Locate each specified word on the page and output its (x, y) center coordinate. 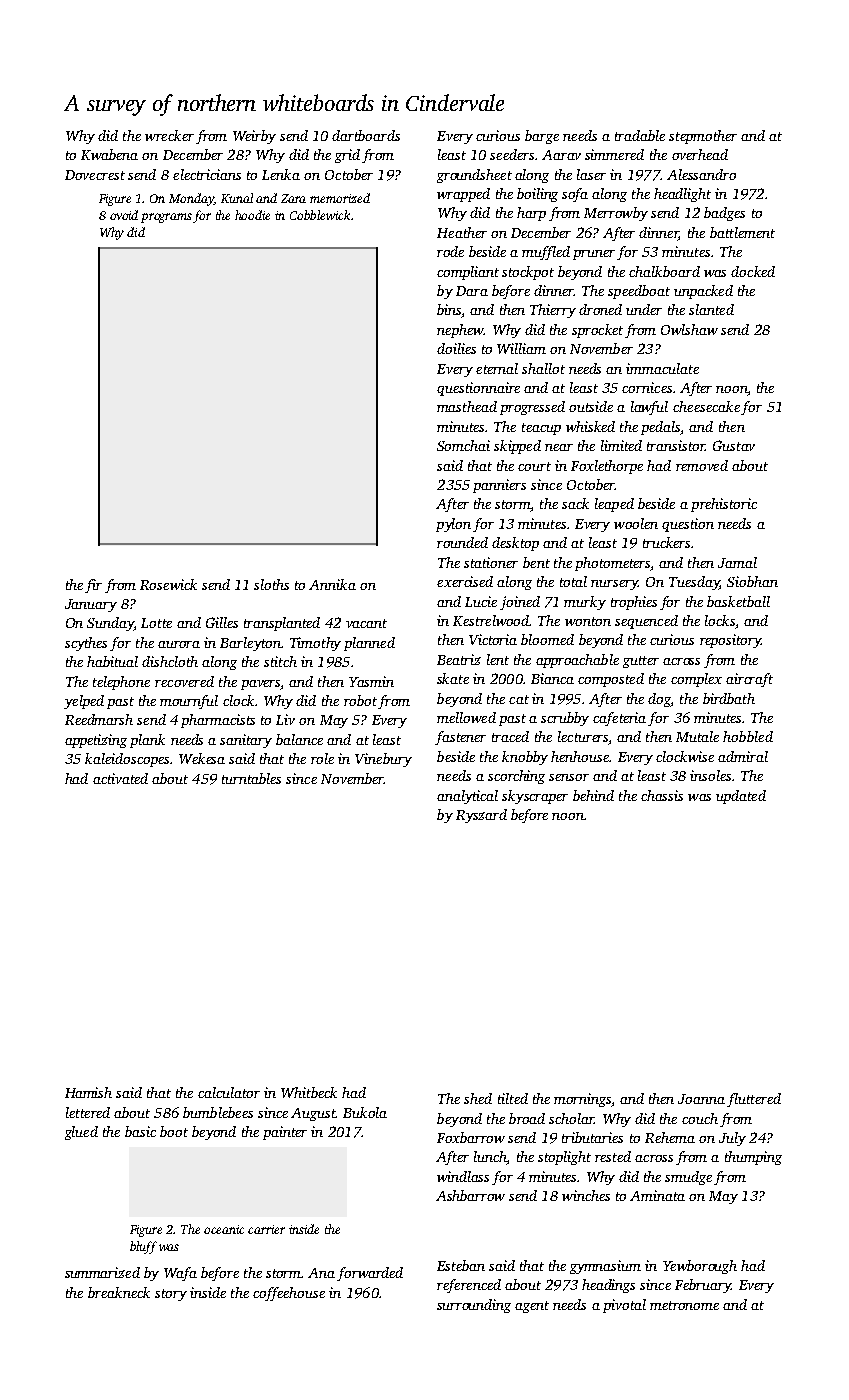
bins (449, 311)
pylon (453, 525)
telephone (121, 683)
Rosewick (168, 584)
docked (753, 271)
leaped (614, 505)
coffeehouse (289, 1294)
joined (520, 603)
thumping (753, 1158)
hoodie (252, 215)
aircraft (749, 680)
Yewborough (700, 1267)
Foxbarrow (471, 1137)
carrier (266, 1229)
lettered (88, 1112)
